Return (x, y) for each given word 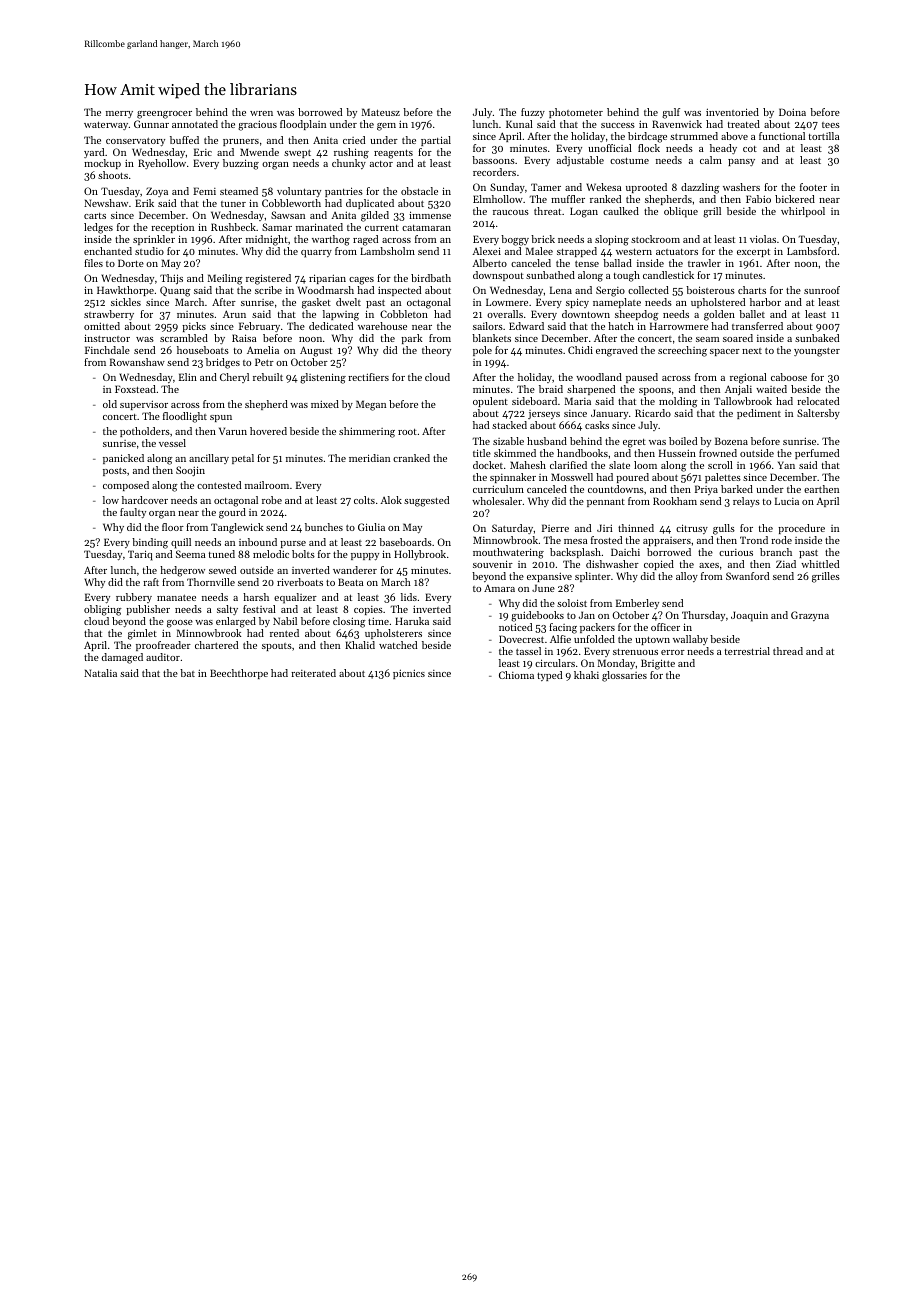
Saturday (513, 529)
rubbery (134, 598)
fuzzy (533, 113)
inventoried (732, 112)
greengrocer (164, 115)
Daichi (625, 552)
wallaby (690, 640)
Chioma (516, 675)
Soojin (190, 471)
